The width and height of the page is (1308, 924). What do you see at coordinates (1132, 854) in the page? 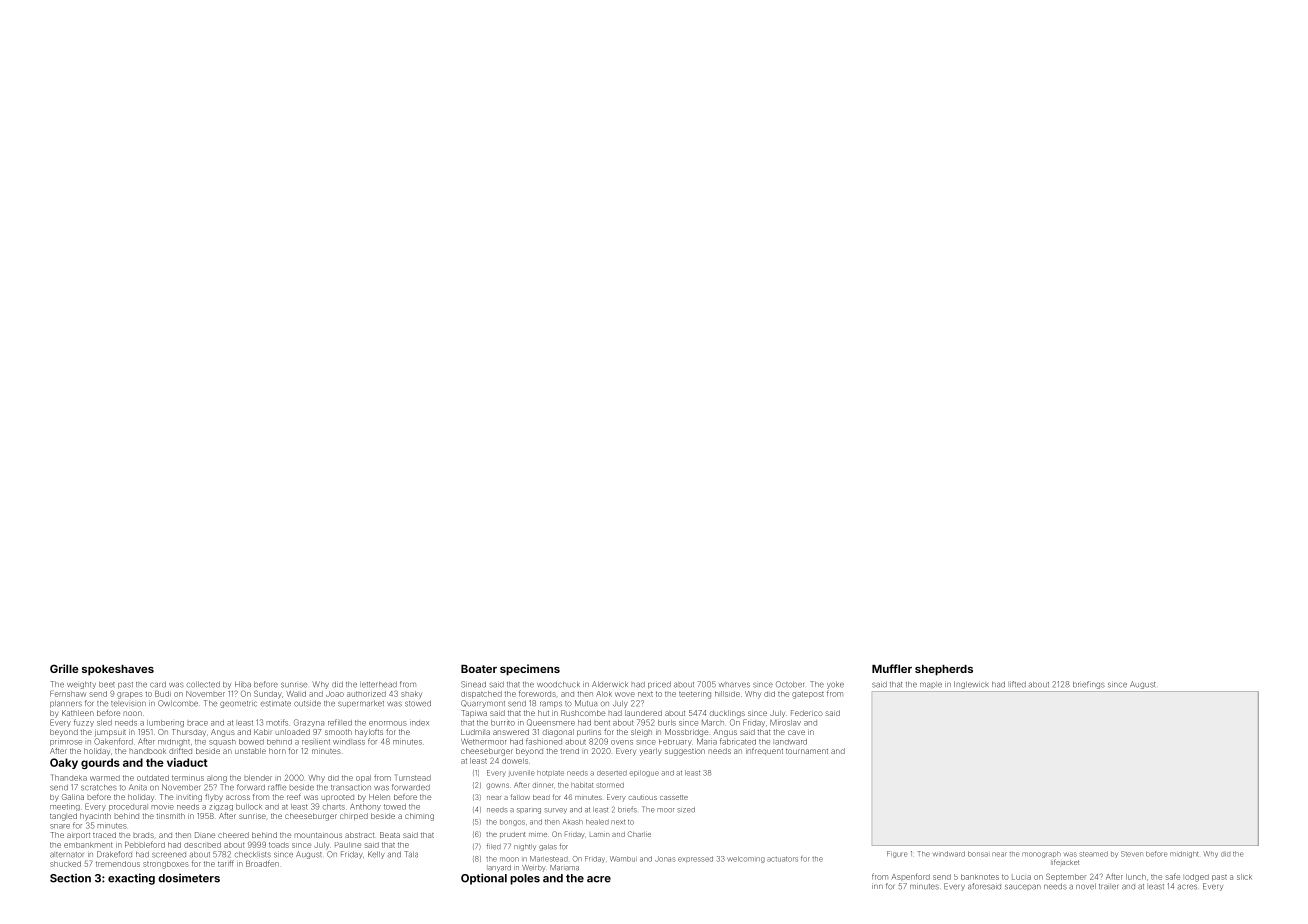
I see `Steven` at bounding box center [1132, 854].
